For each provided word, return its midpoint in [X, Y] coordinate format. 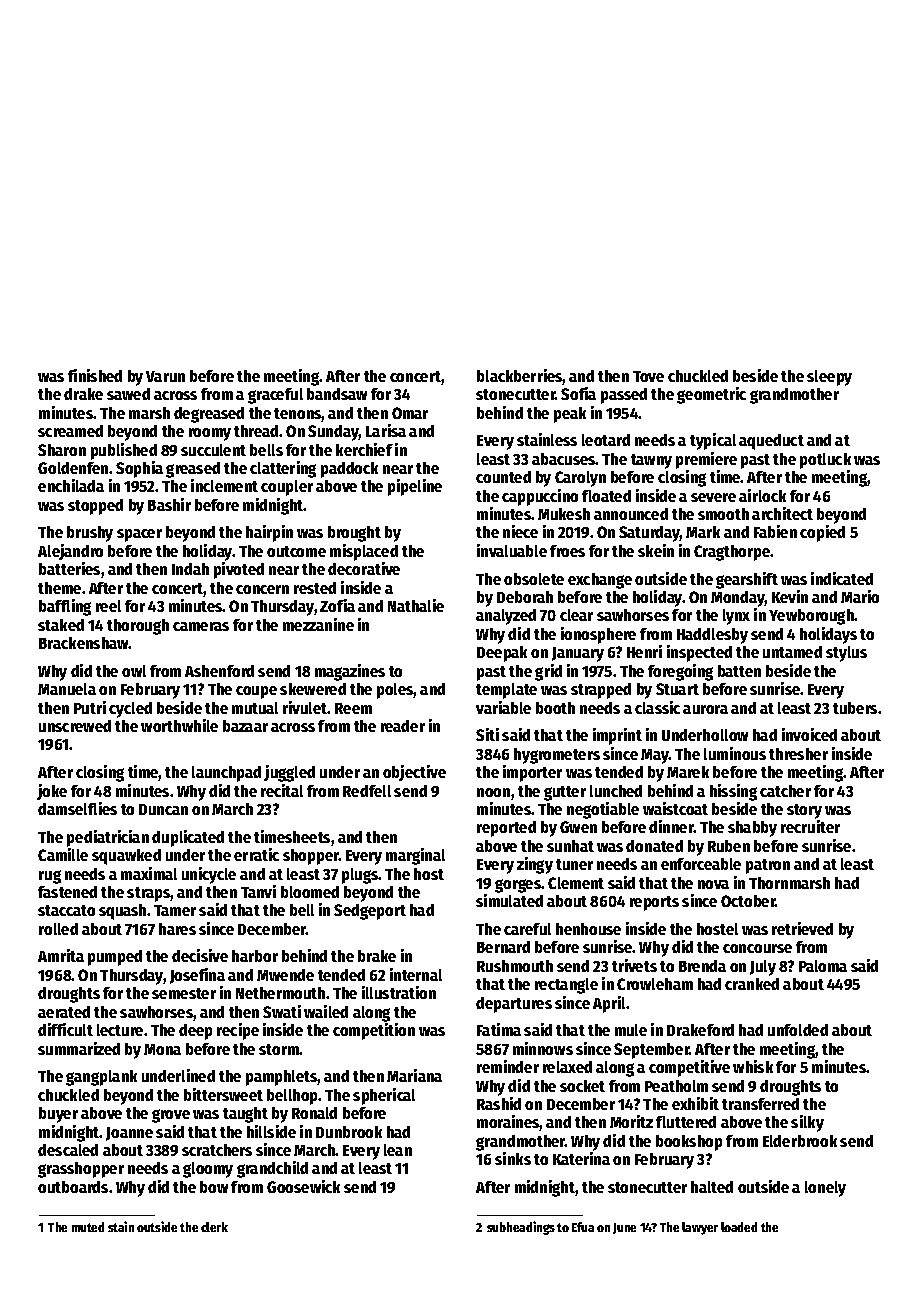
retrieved [802, 928]
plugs [360, 876]
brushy [90, 534]
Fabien [775, 531]
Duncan [163, 809]
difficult [65, 1029]
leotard [606, 440]
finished [95, 375]
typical [713, 441]
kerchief [364, 449]
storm [279, 1049]
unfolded [798, 1030]
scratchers [217, 1150]
